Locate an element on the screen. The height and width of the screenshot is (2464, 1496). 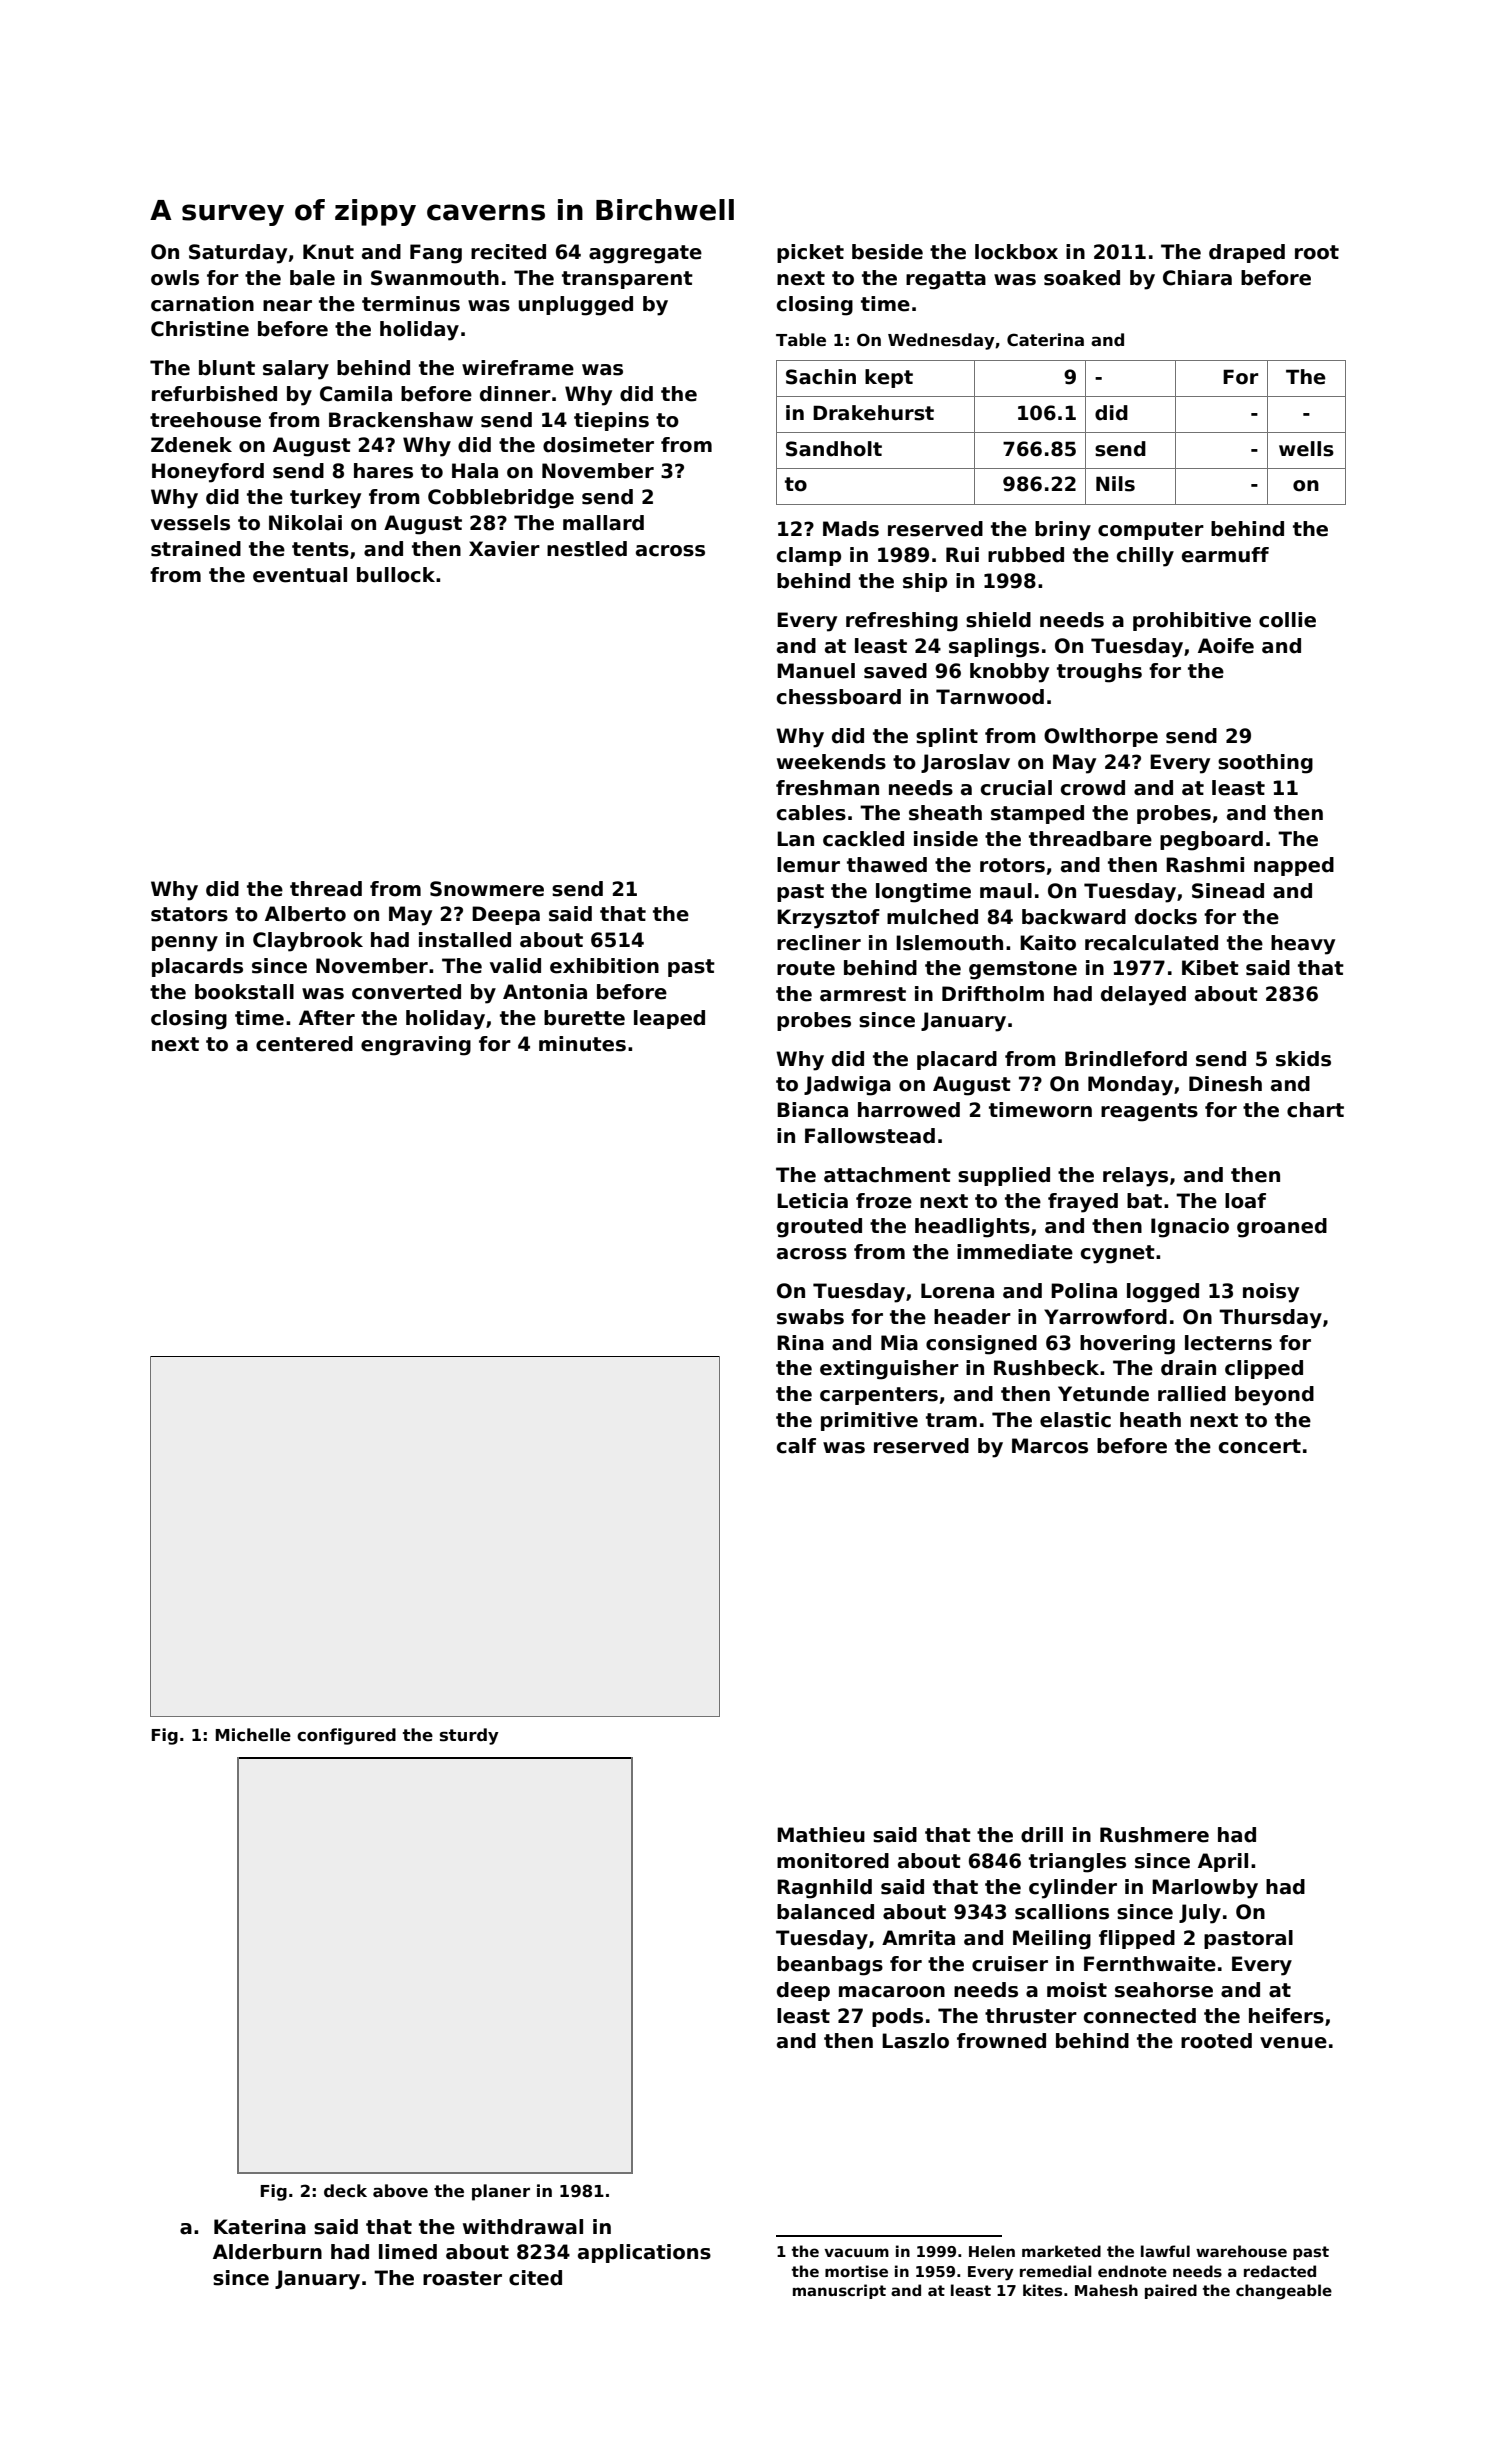
concert is located at coordinates (1260, 1446).
